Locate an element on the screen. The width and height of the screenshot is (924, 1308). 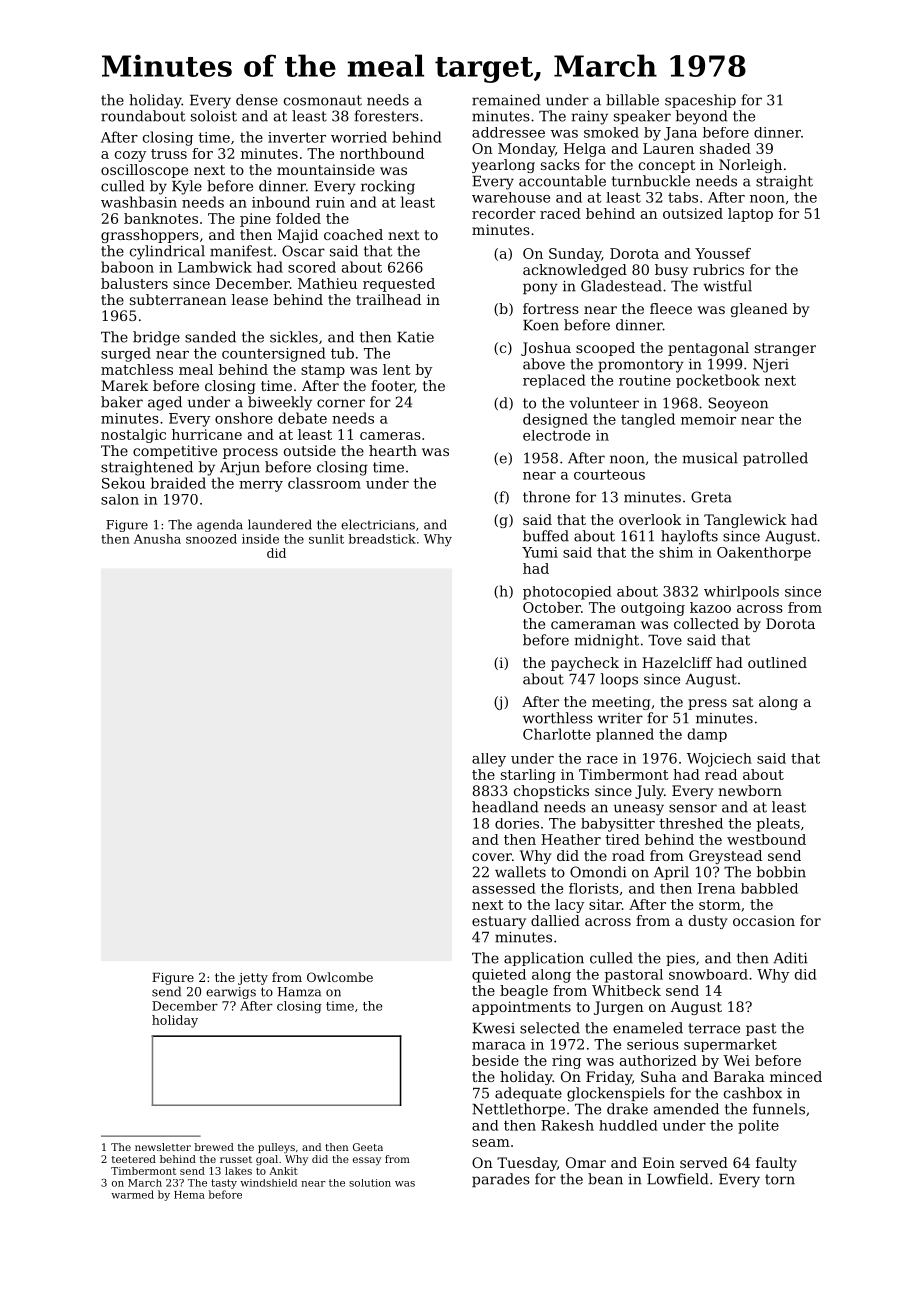
footer is located at coordinates (392, 385).
